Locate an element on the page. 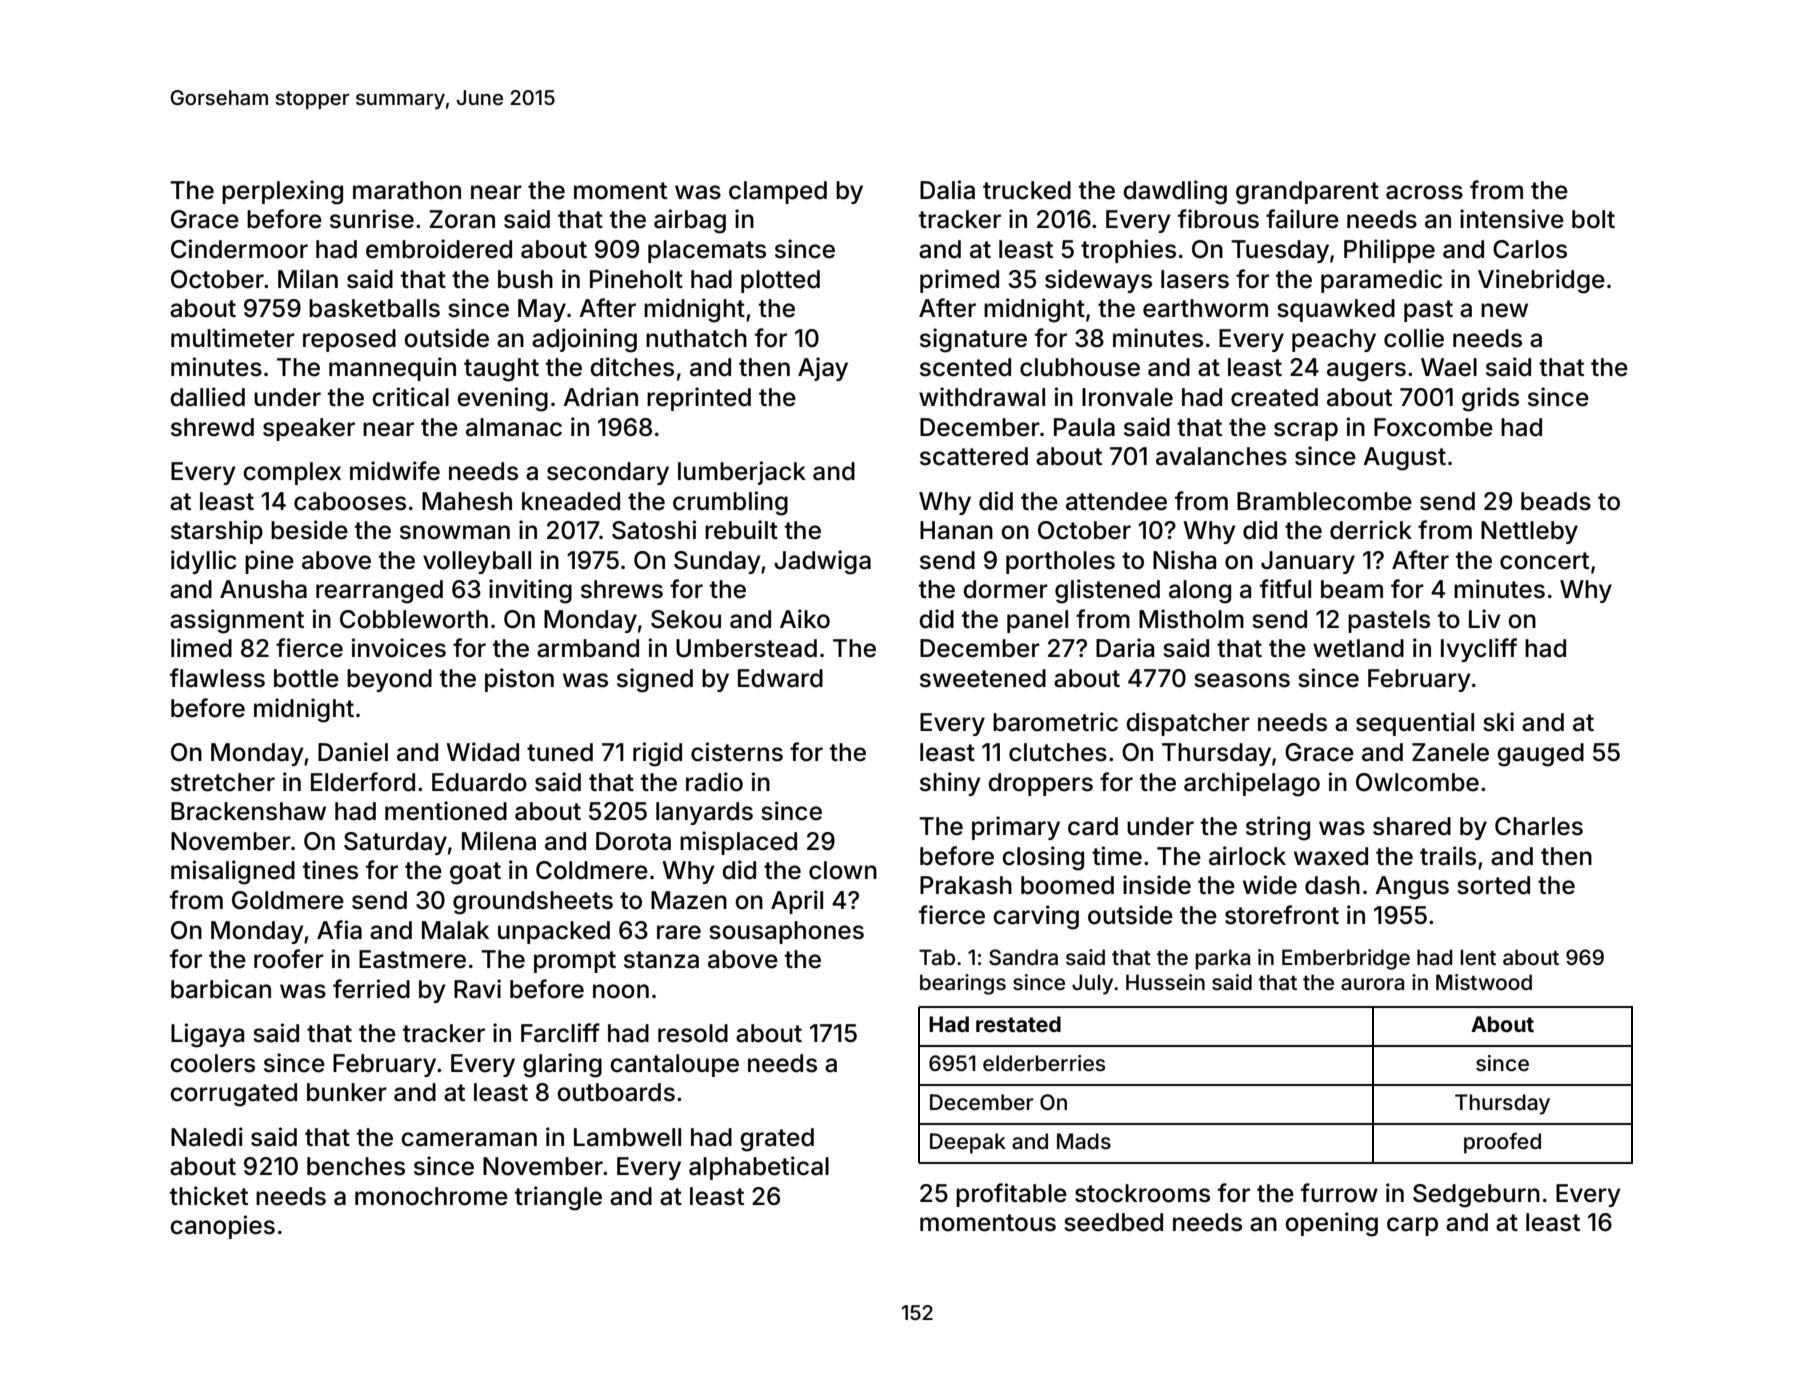  marathon is located at coordinates (407, 190).
